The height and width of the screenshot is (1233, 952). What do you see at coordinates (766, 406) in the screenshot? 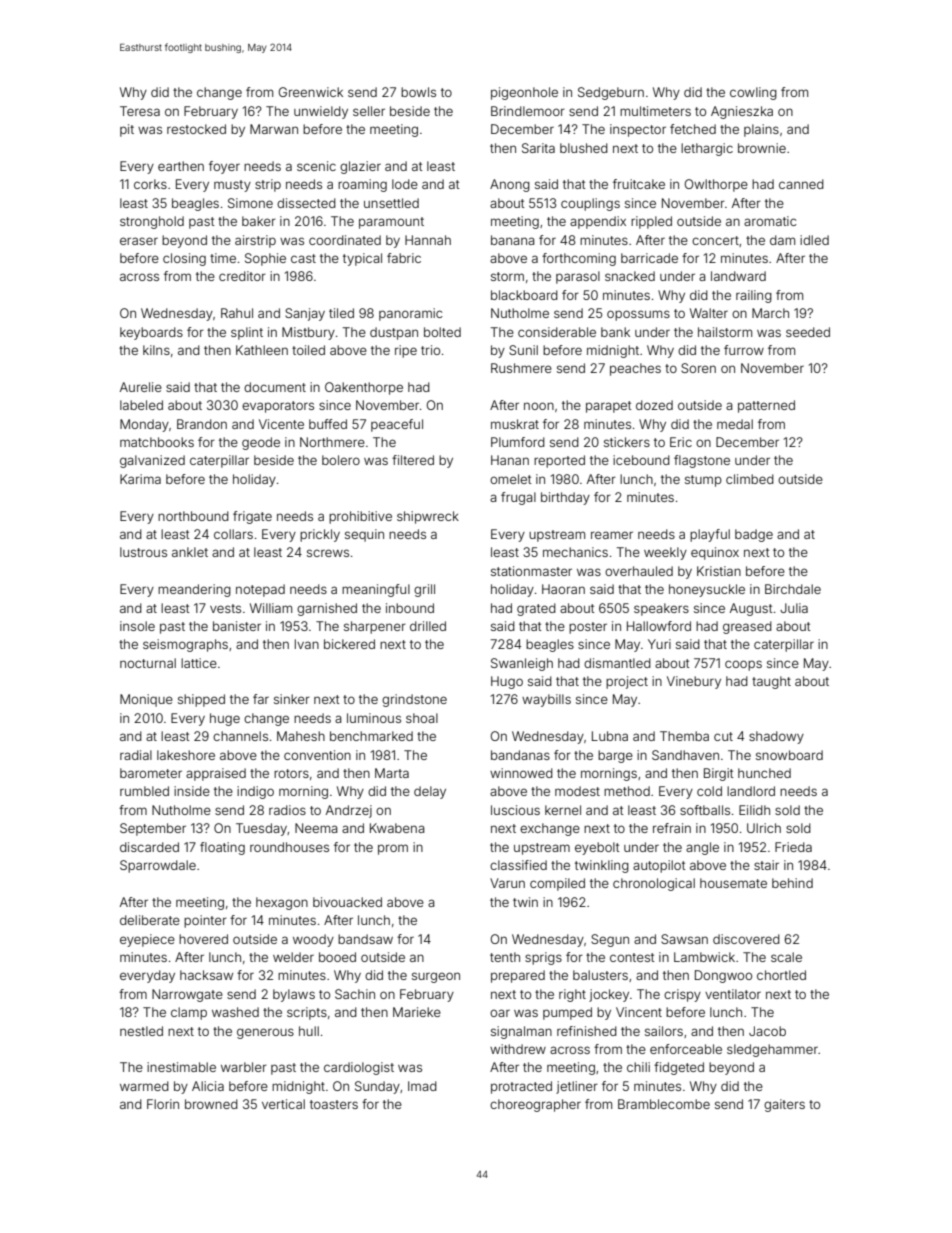
I see `patterned` at bounding box center [766, 406].
